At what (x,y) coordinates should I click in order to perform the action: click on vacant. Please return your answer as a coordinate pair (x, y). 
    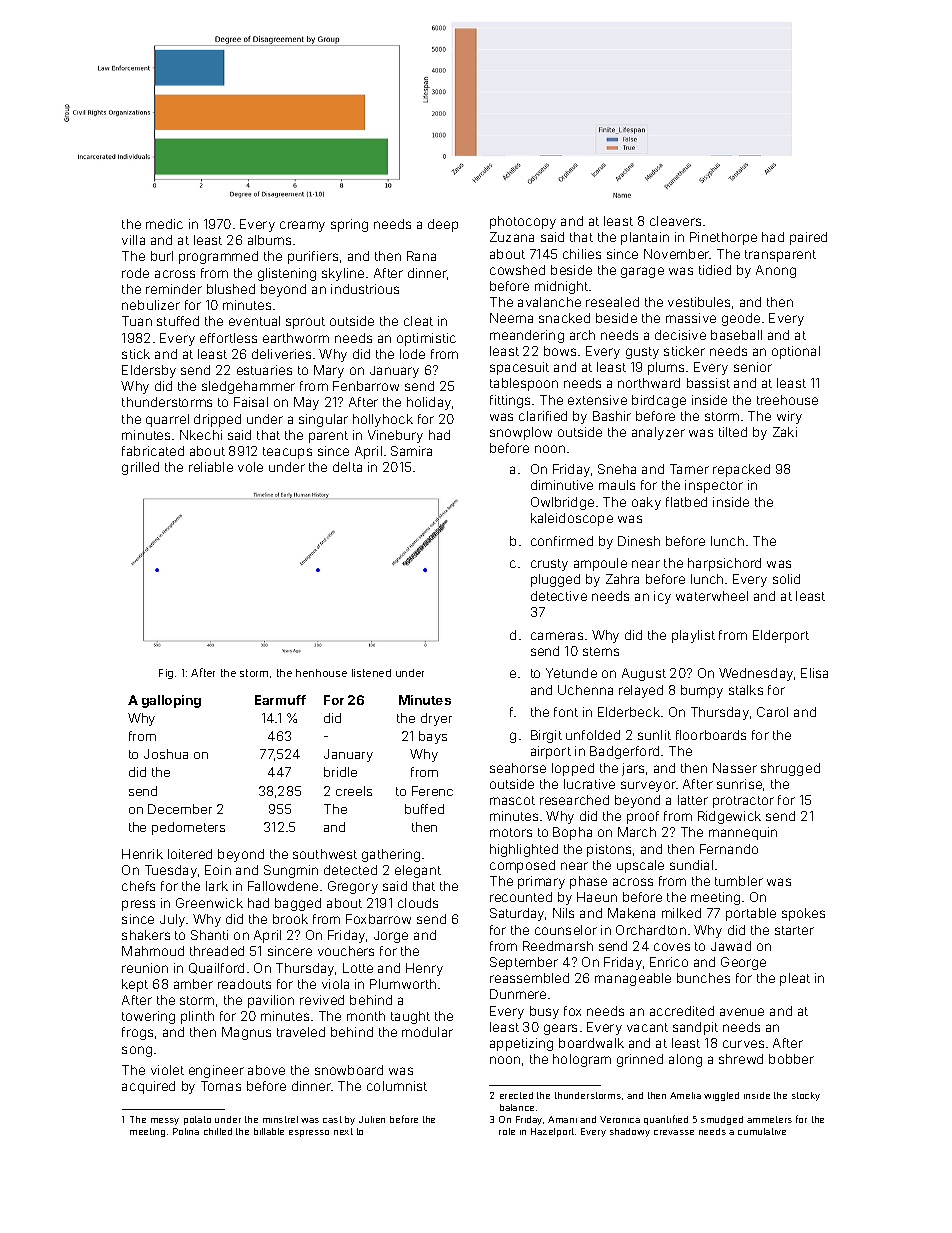
    Looking at the image, I should click on (647, 1027).
